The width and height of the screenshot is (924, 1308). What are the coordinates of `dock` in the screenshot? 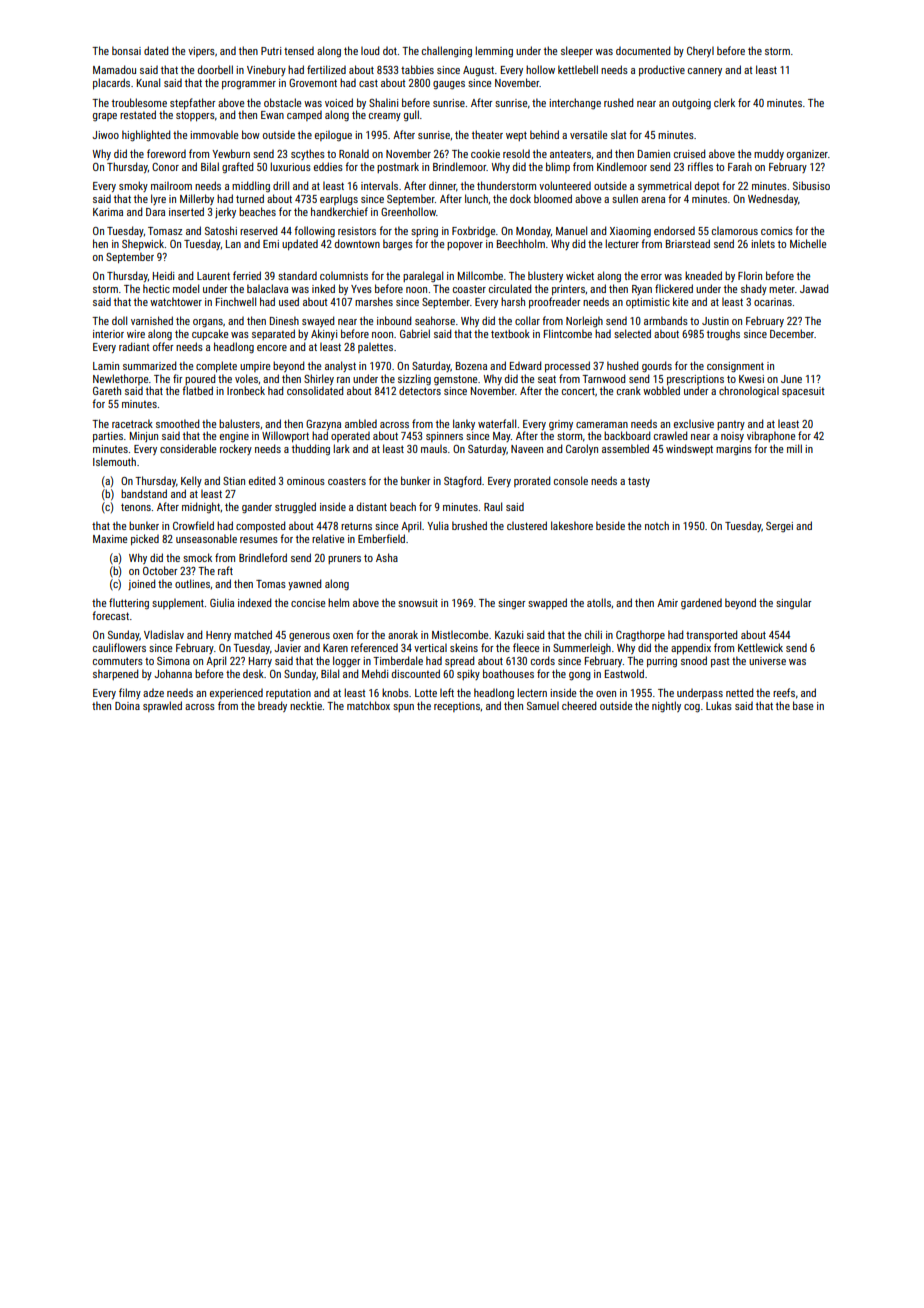 It's located at (520, 198).
